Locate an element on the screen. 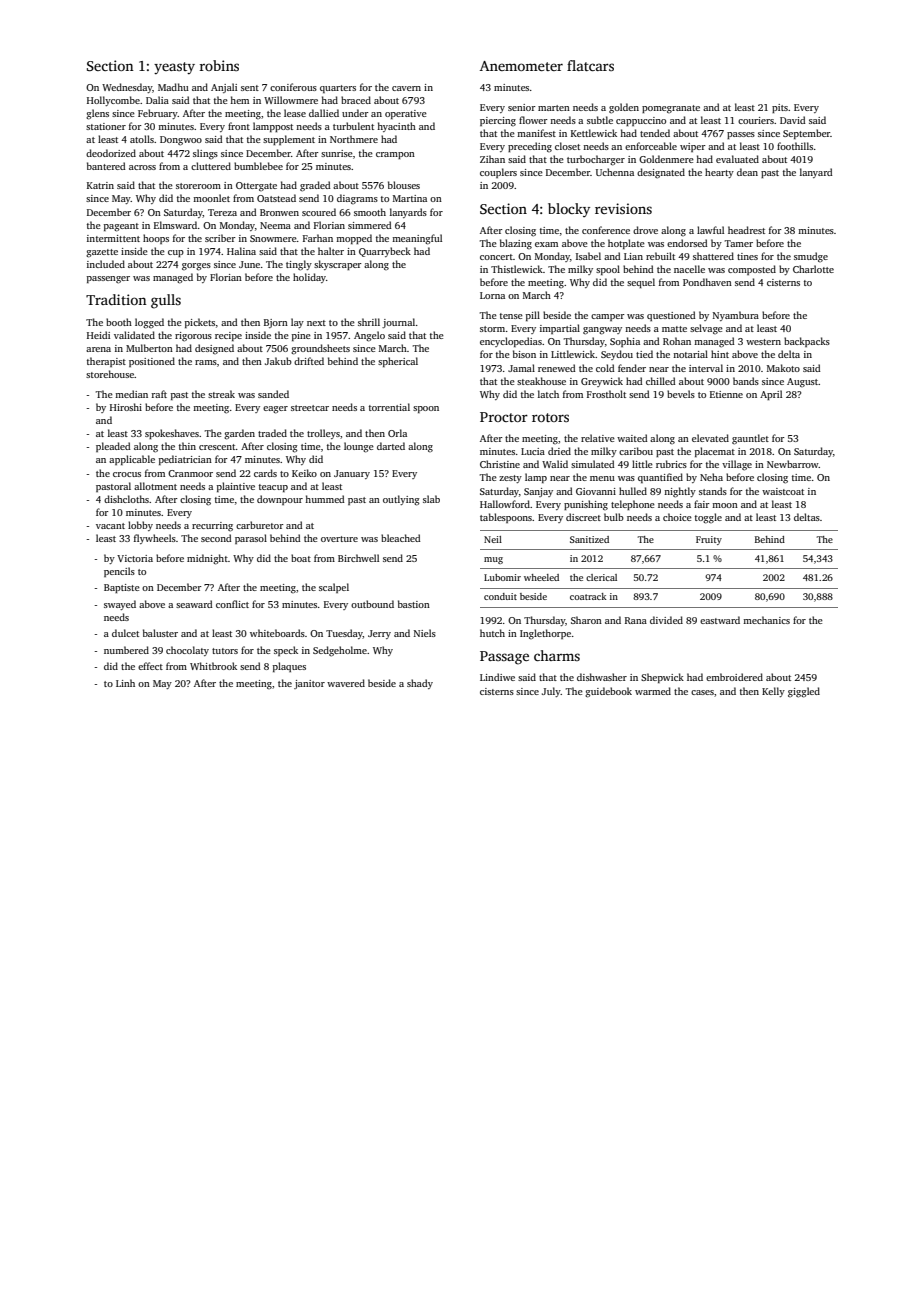  stands is located at coordinates (713, 491).
